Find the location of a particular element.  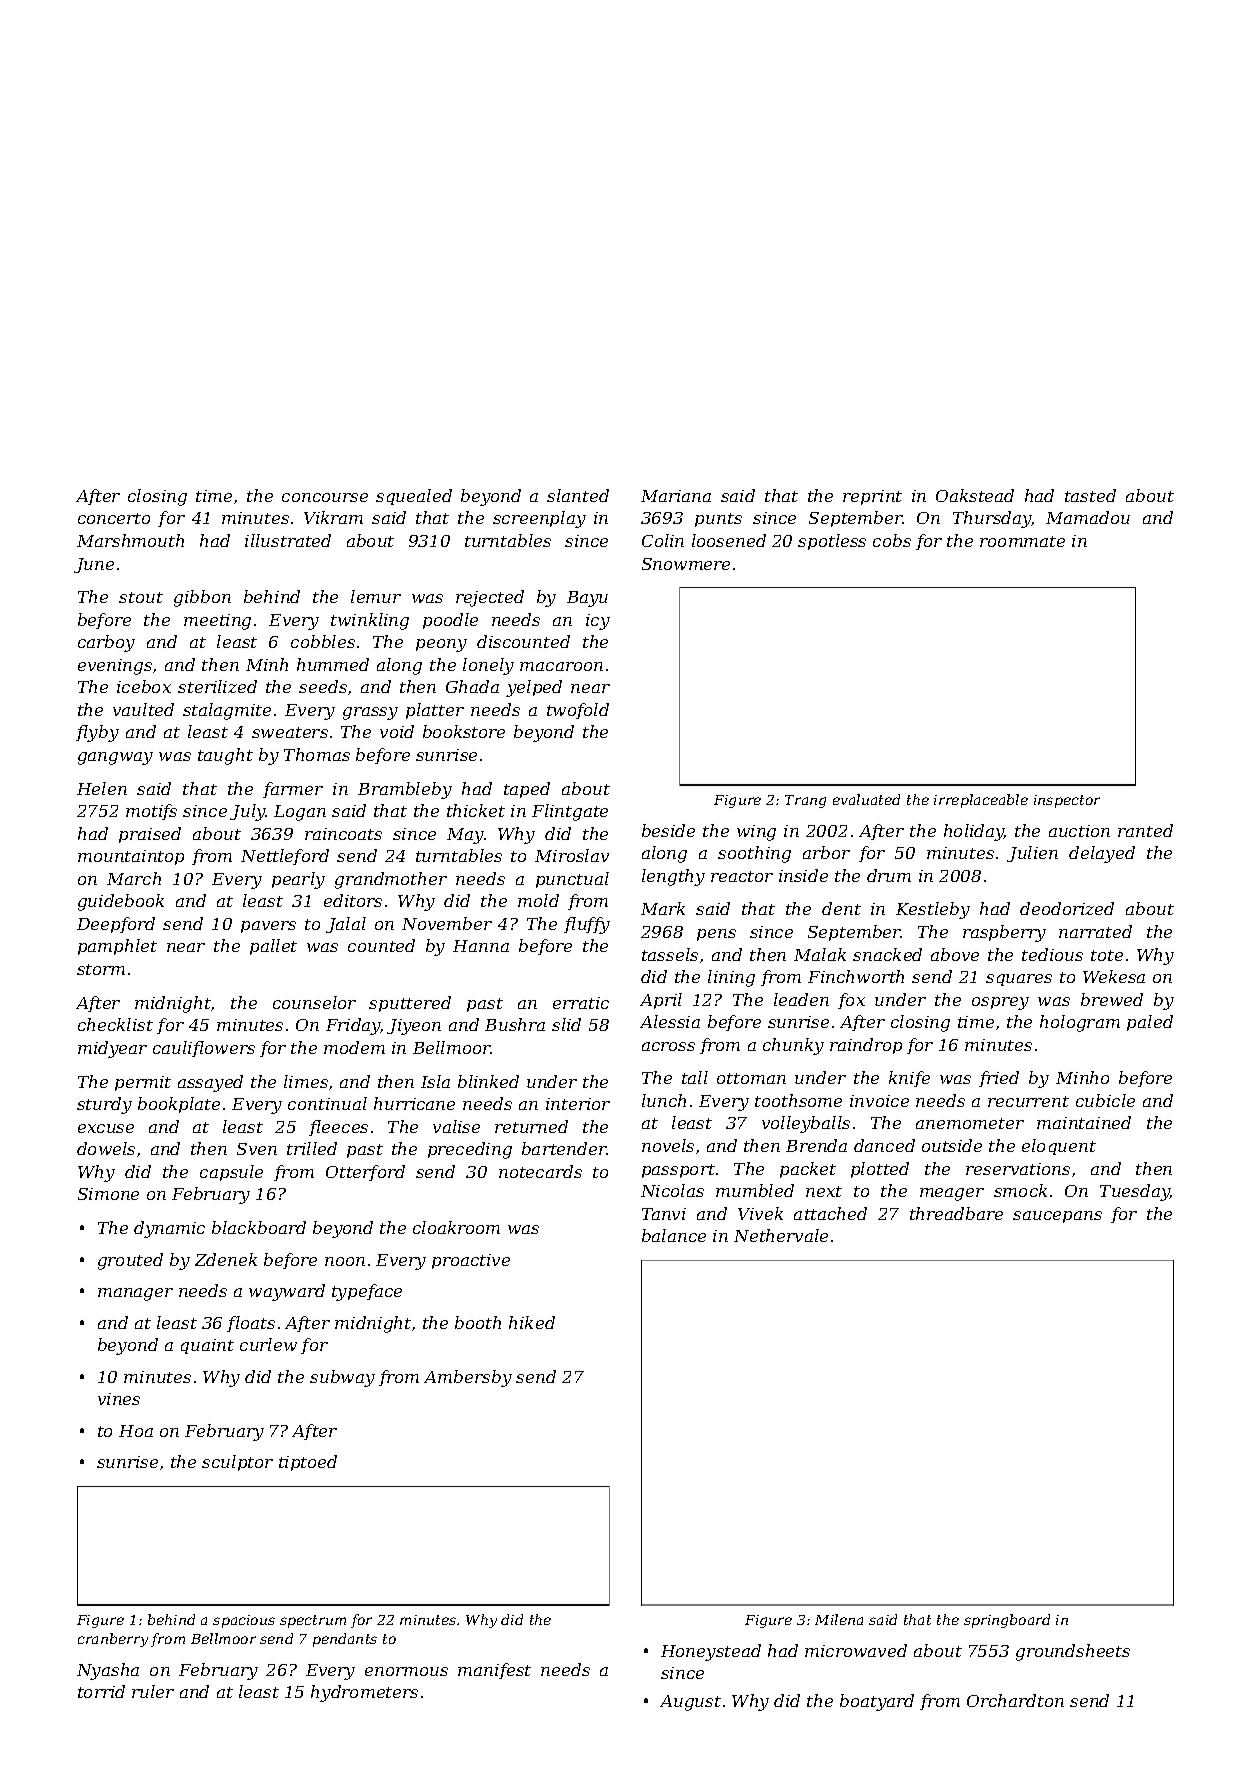

Mariana is located at coordinates (676, 496).
